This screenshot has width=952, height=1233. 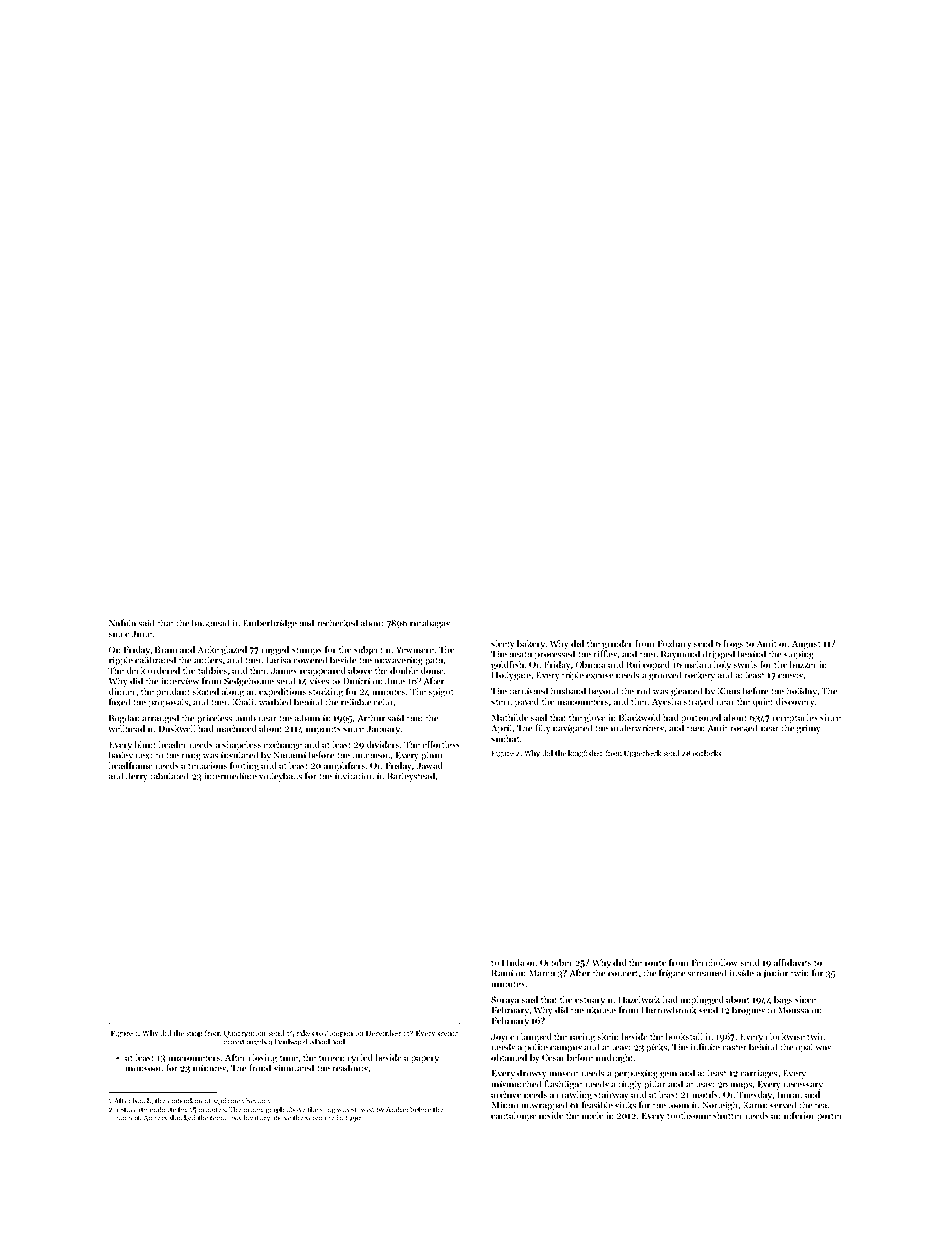 What do you see at coordinates (194, 1035) in the screenshot?
I see `snap` at bounding box center [194, 1035].
